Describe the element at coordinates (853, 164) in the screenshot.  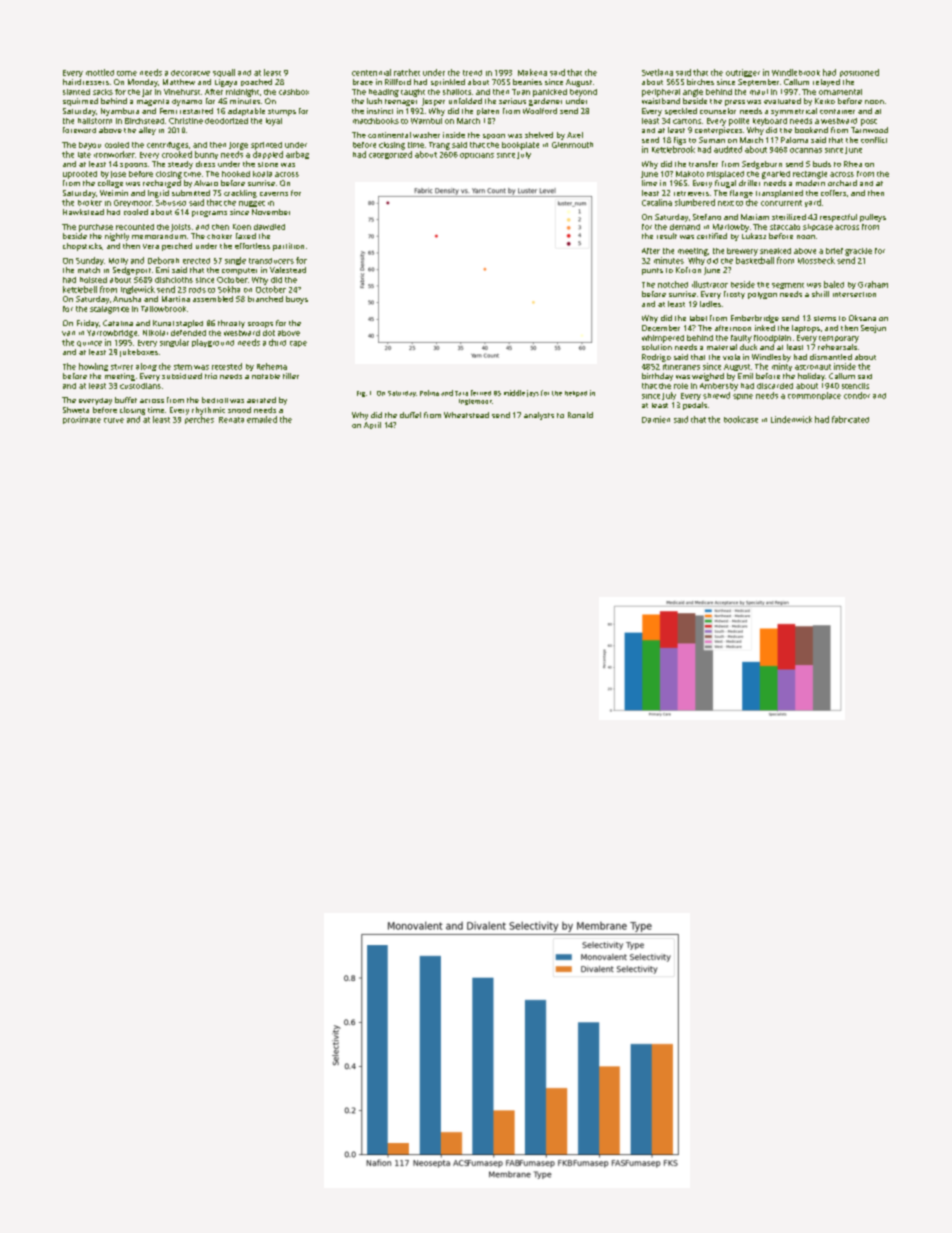
I see `Rhea` at that location.
